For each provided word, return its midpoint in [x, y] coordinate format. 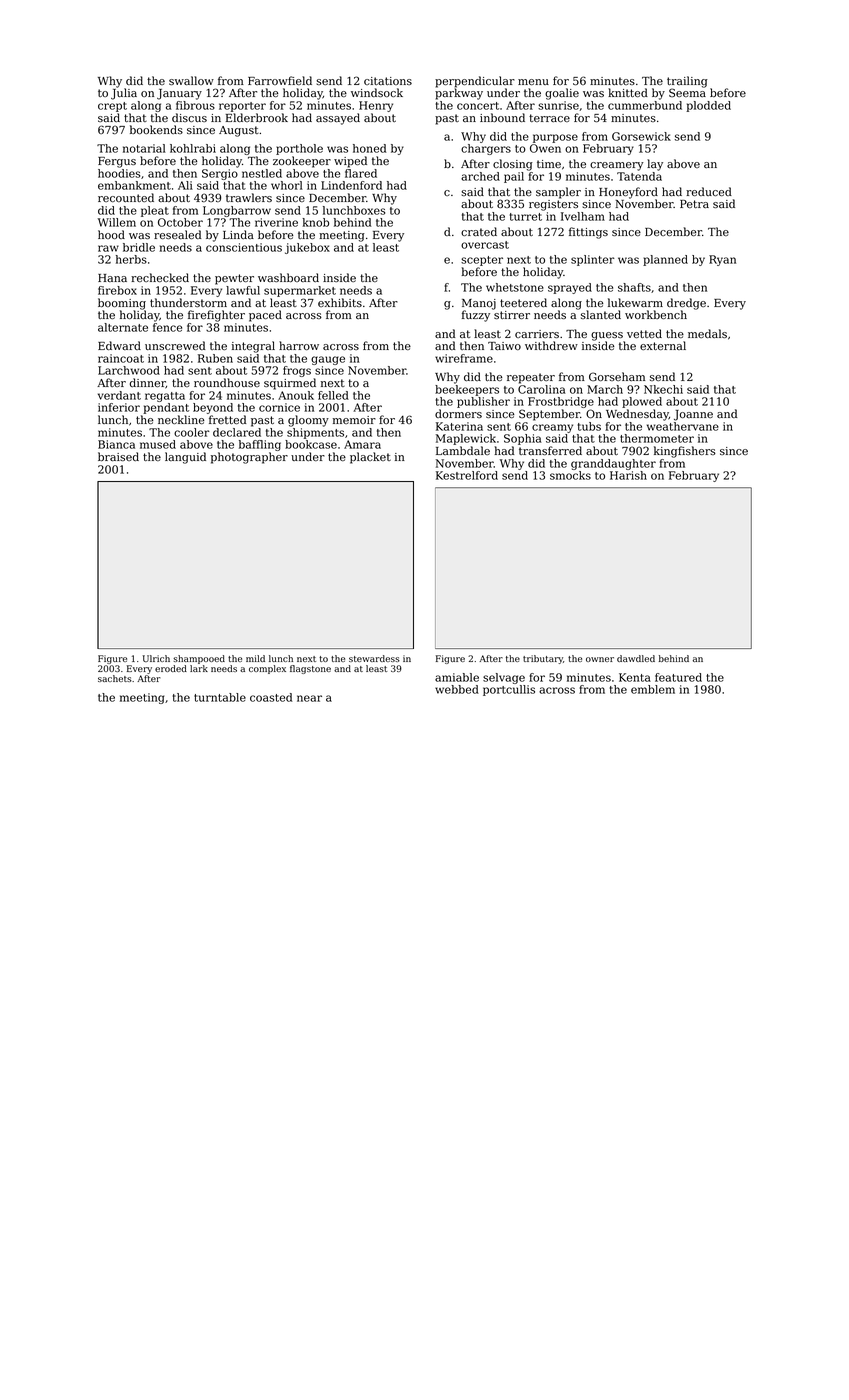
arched [480, 176]
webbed [457, 689]
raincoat [121, 358]
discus [189, 117]
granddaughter [613, 464]
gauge [328, 360]
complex [267, 669]
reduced [709, 191]
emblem [653, 689]
